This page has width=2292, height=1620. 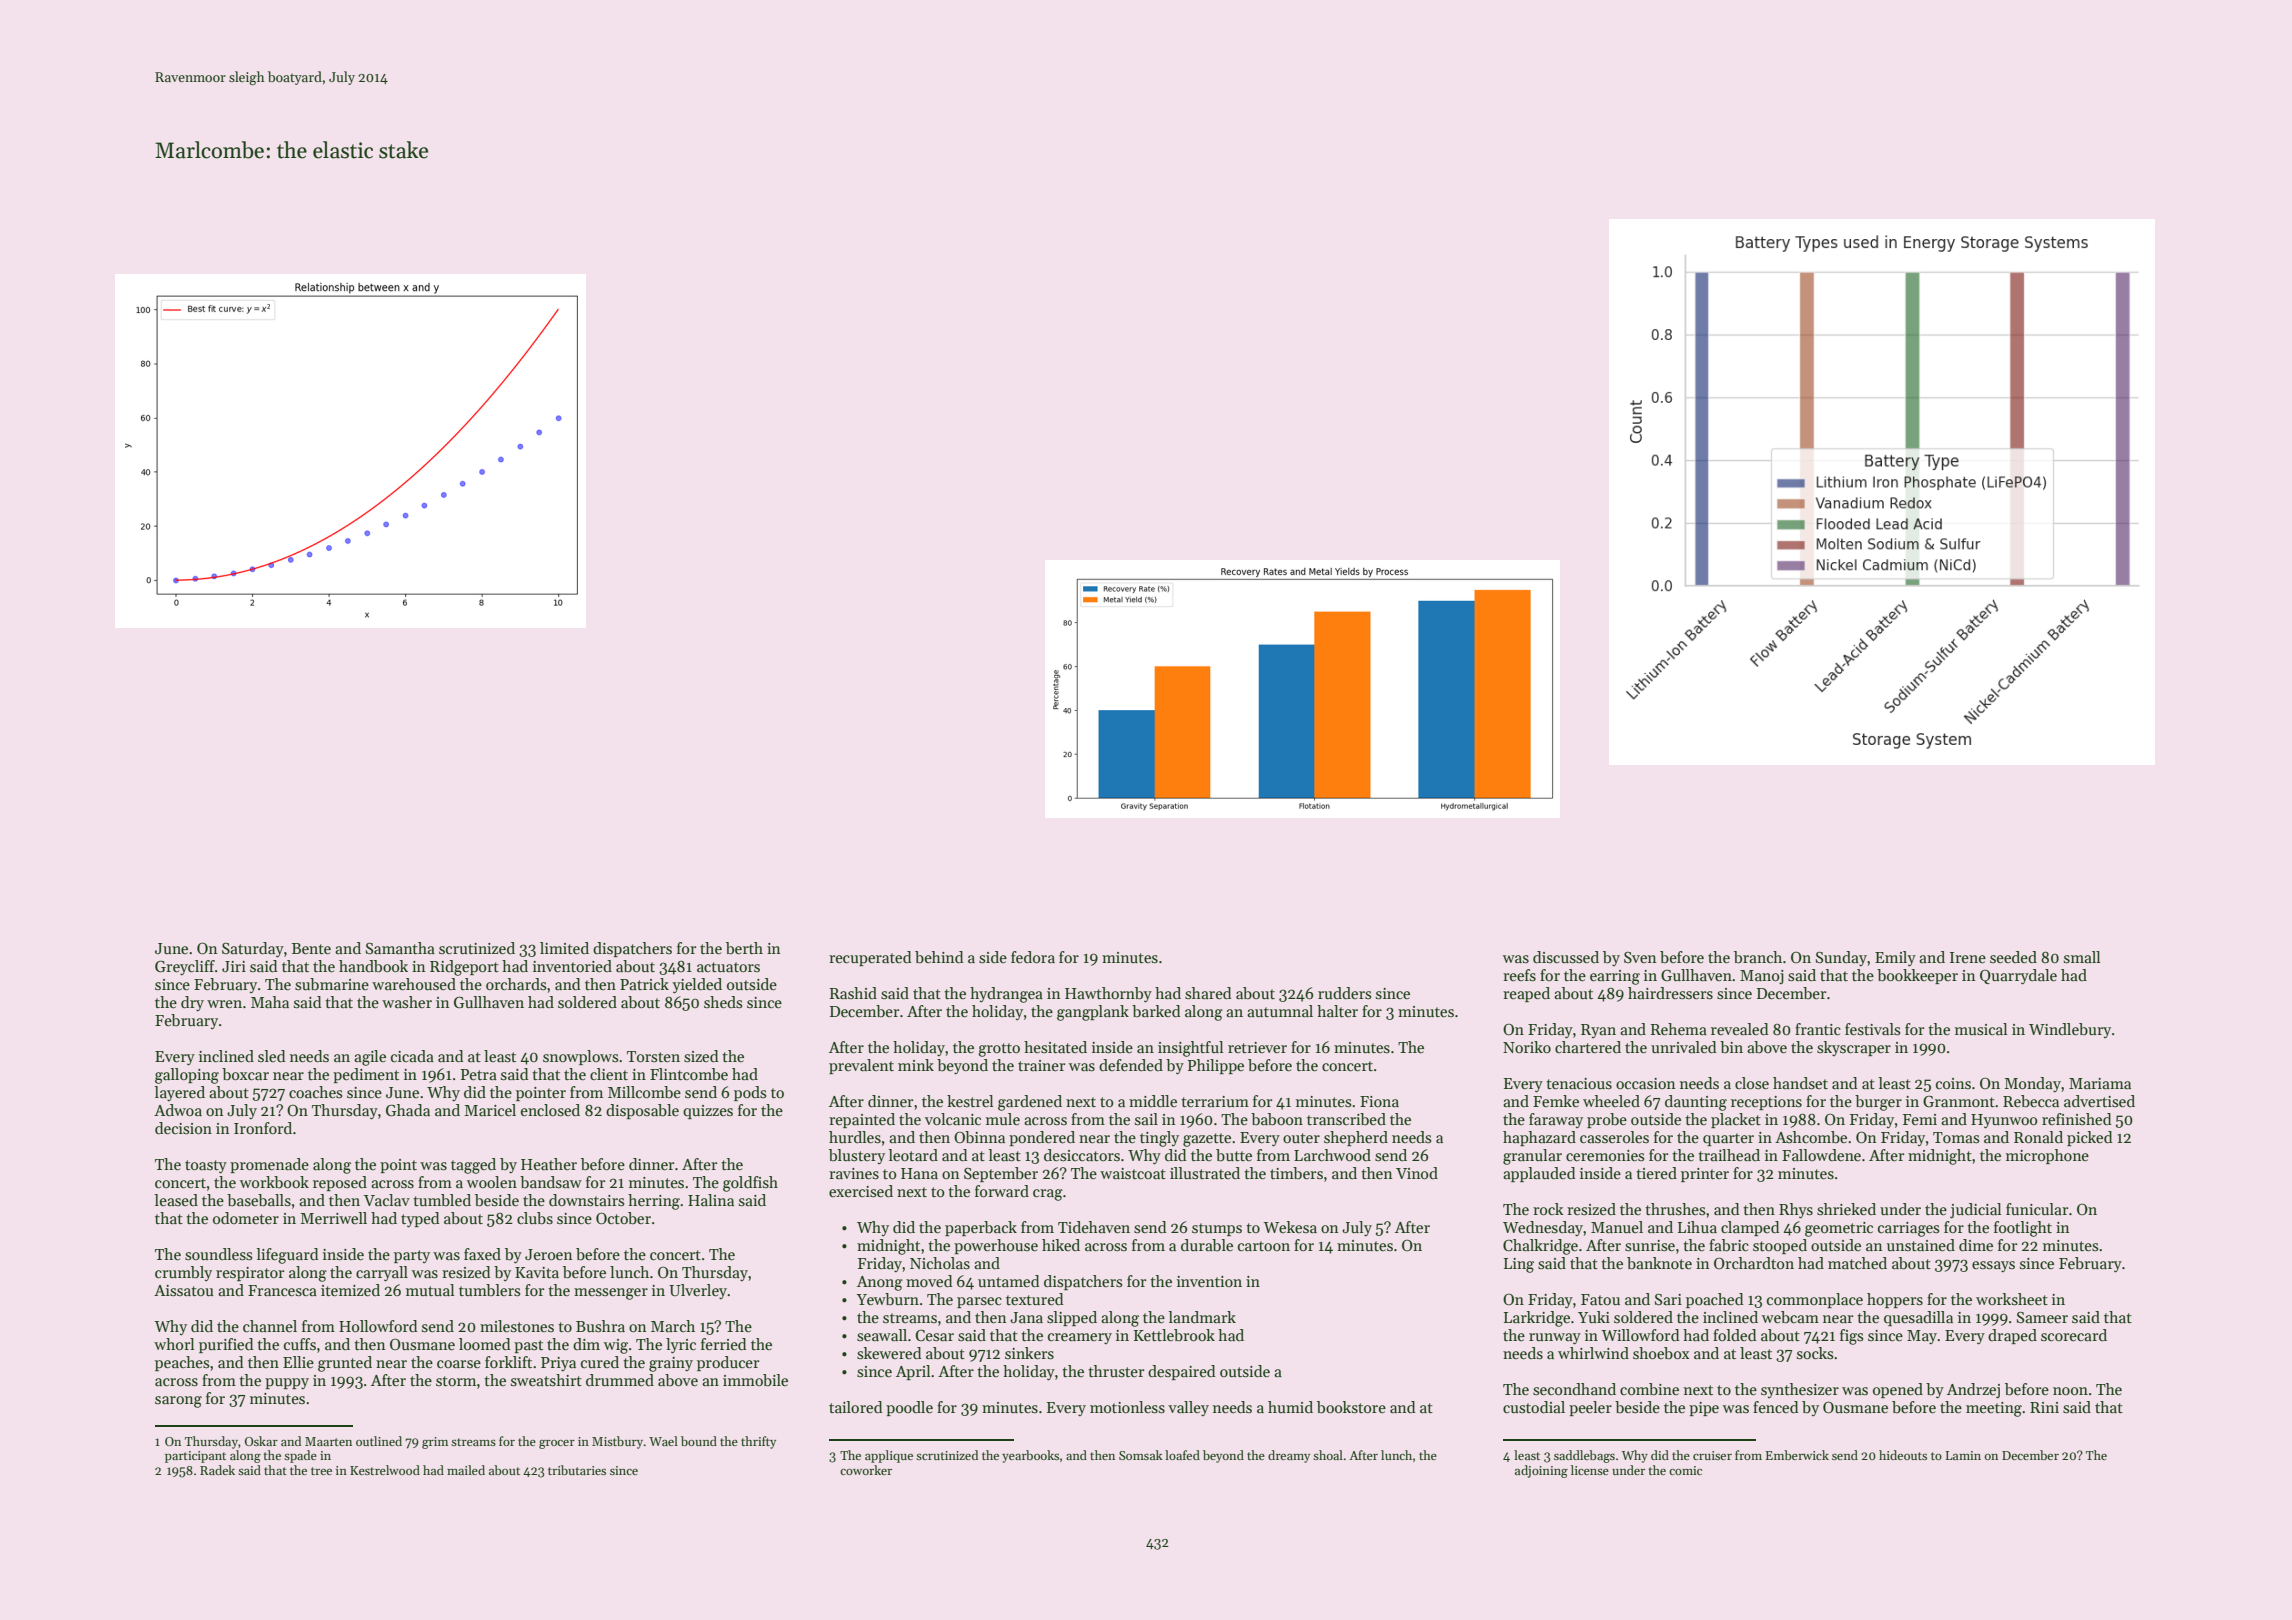 What do you see at coordinates (1048, 1195) in the page?
I see `crag` at bounding box center [1048, 1195].
